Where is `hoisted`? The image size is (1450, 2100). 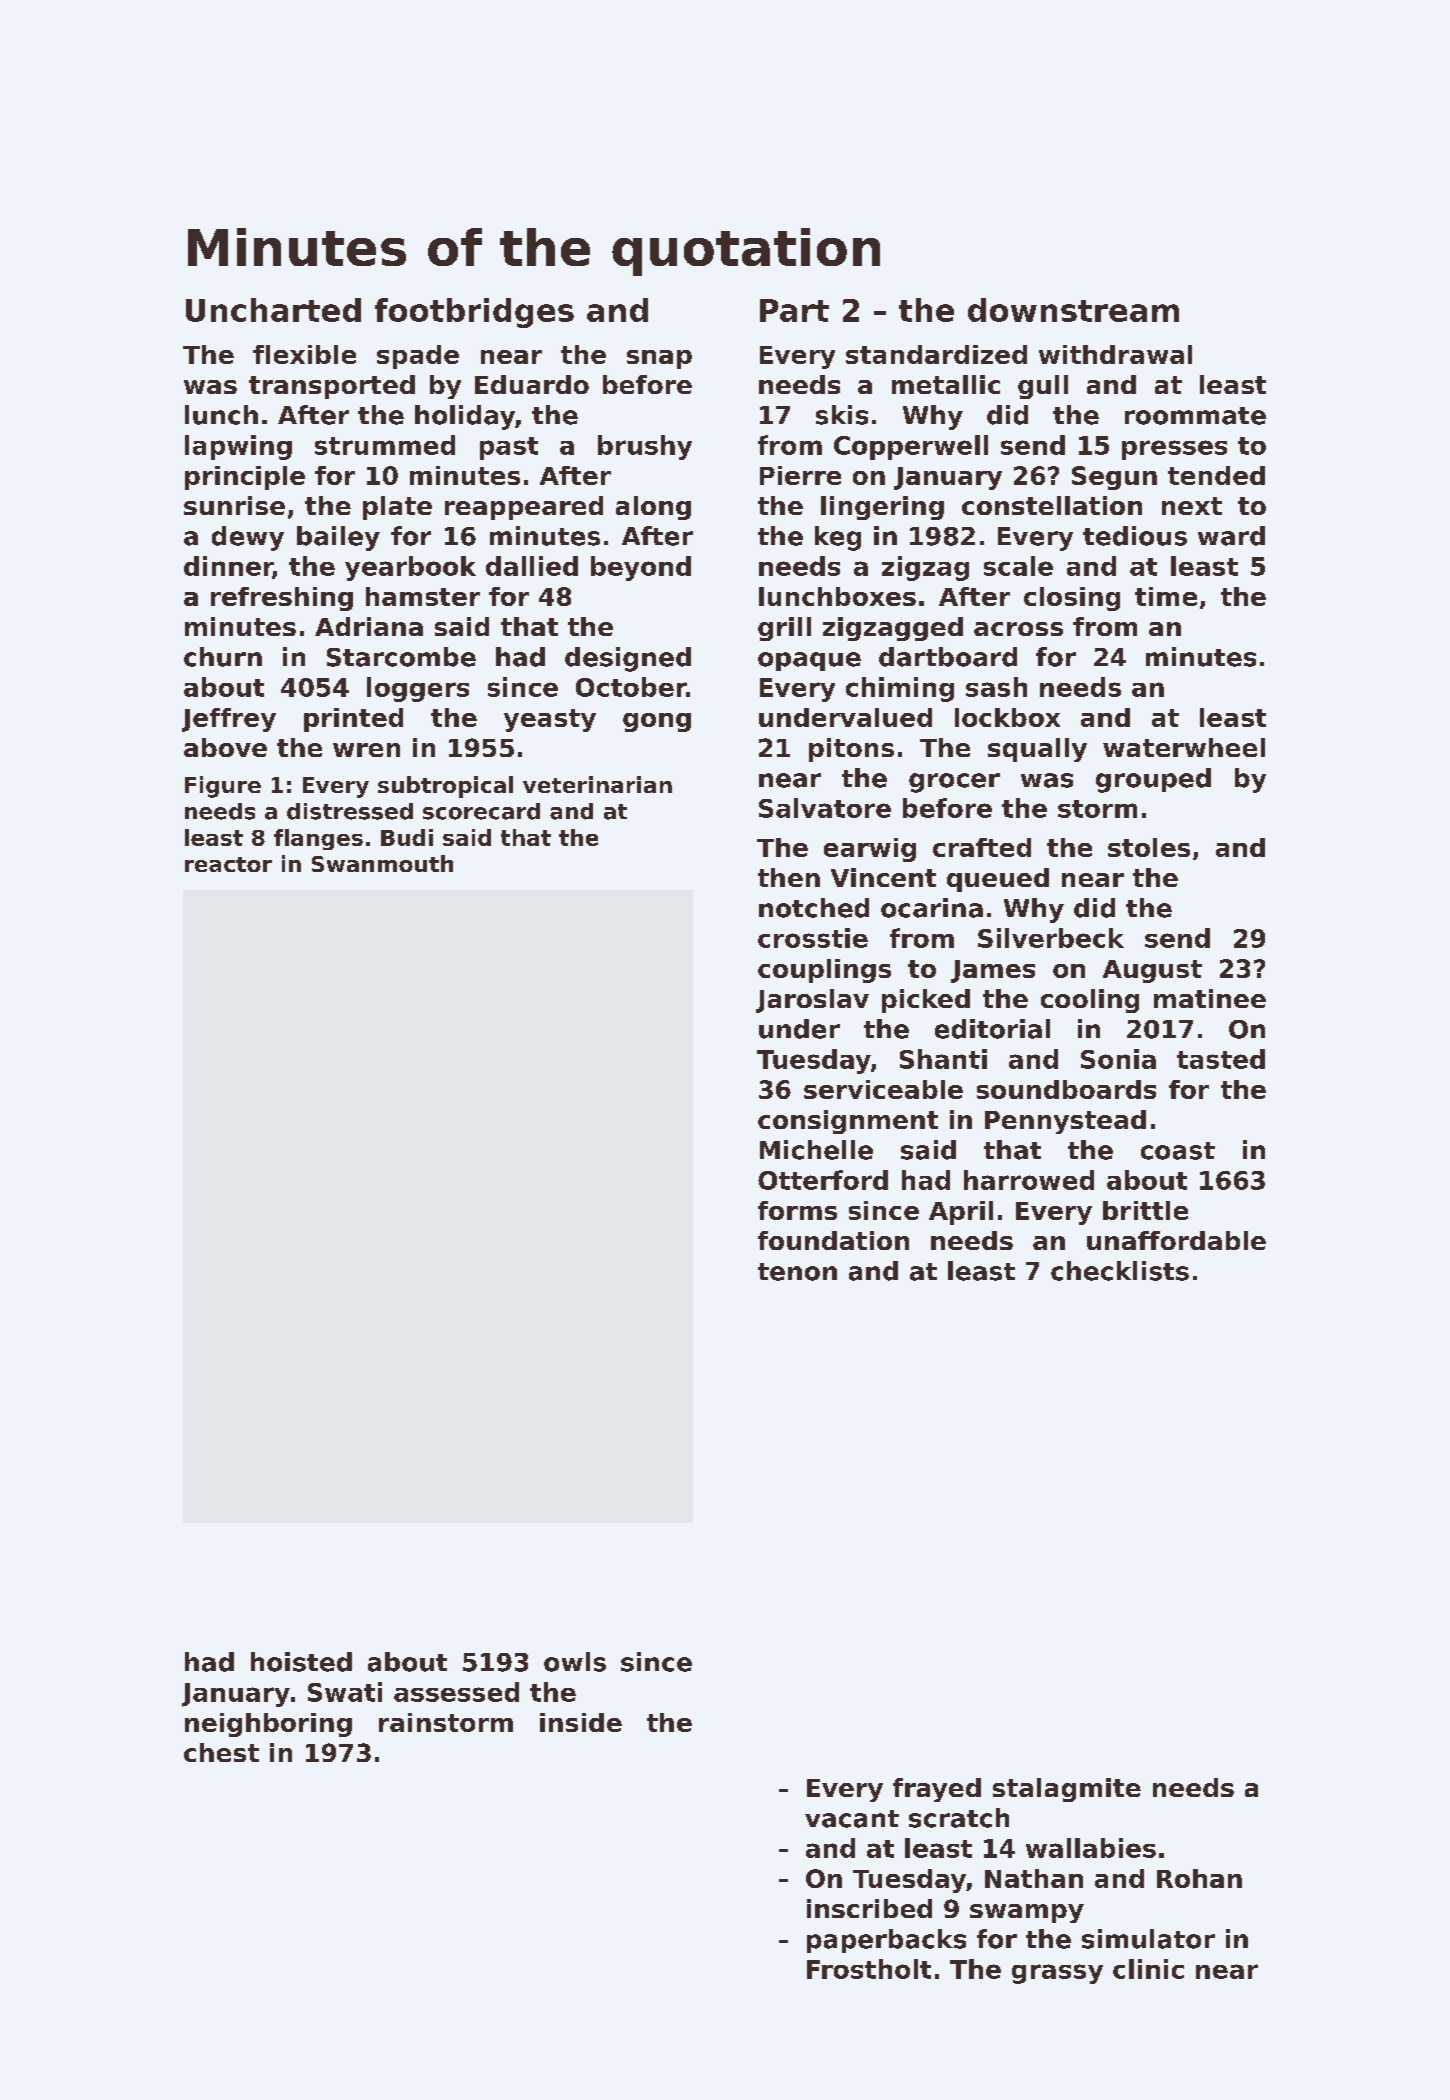 hoisted is located at coordinates (301, 1662).
